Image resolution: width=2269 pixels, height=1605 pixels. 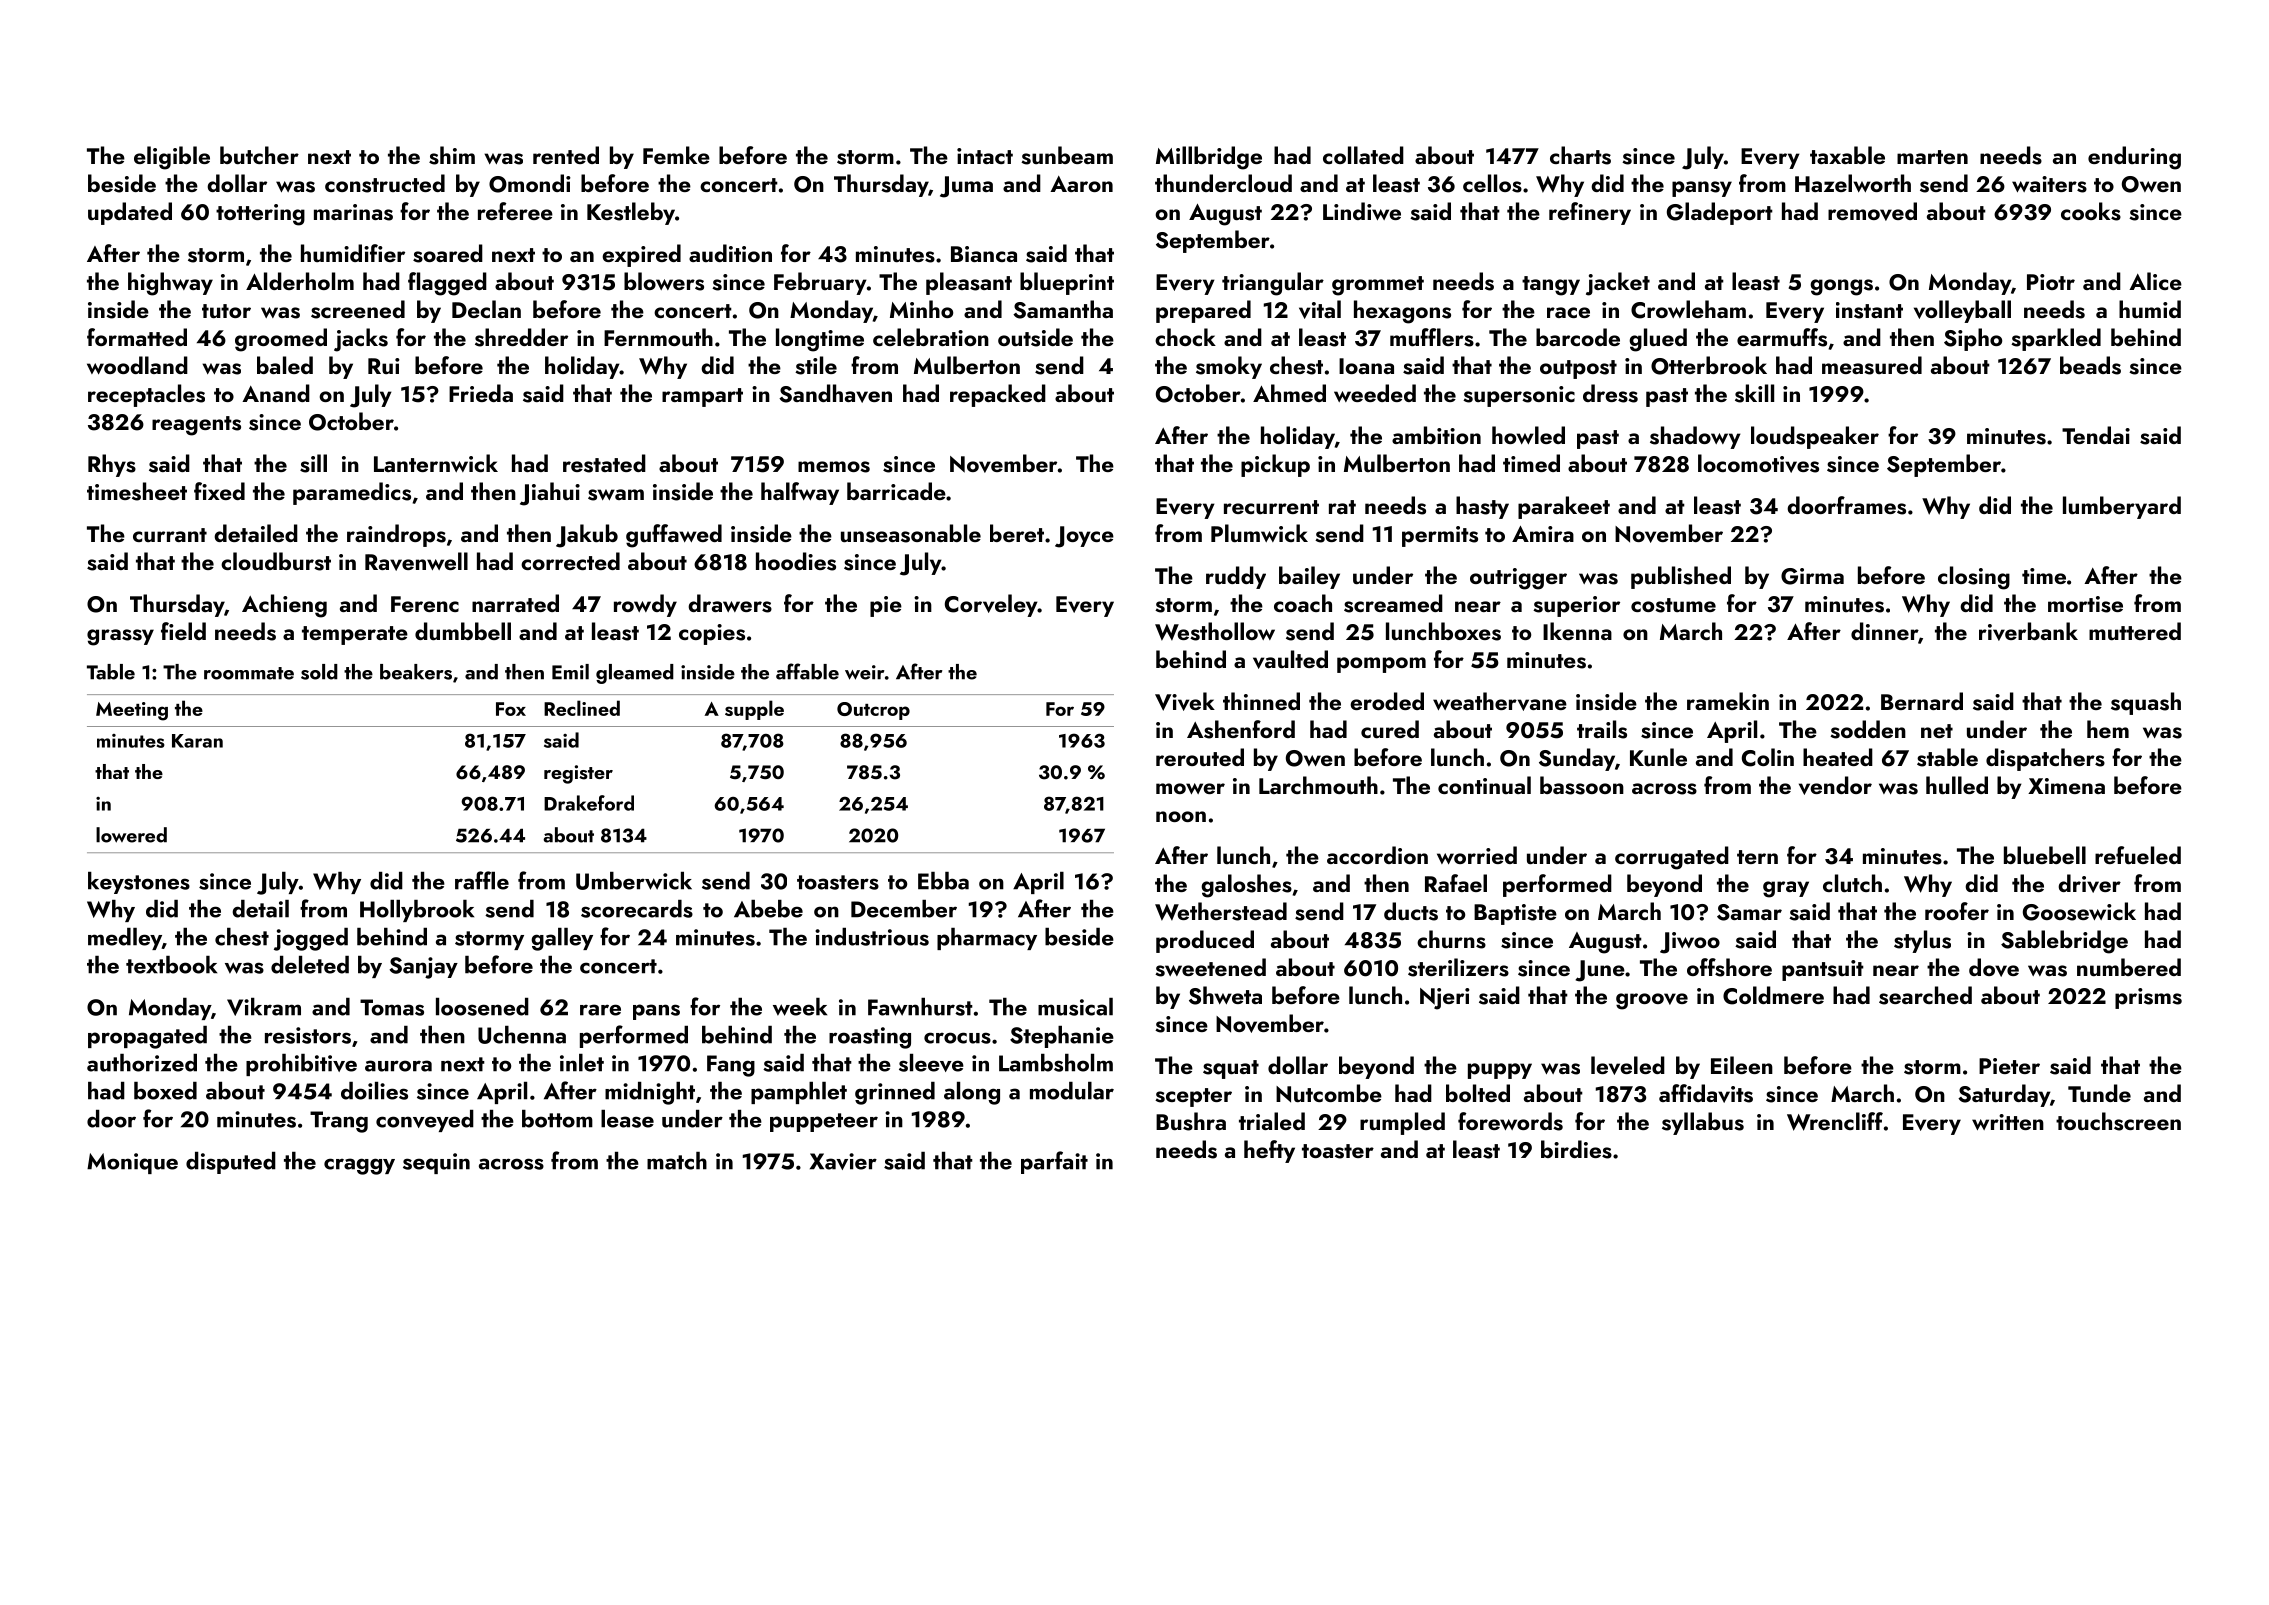 I want to click on jogged, so click(x=311, y=939).
